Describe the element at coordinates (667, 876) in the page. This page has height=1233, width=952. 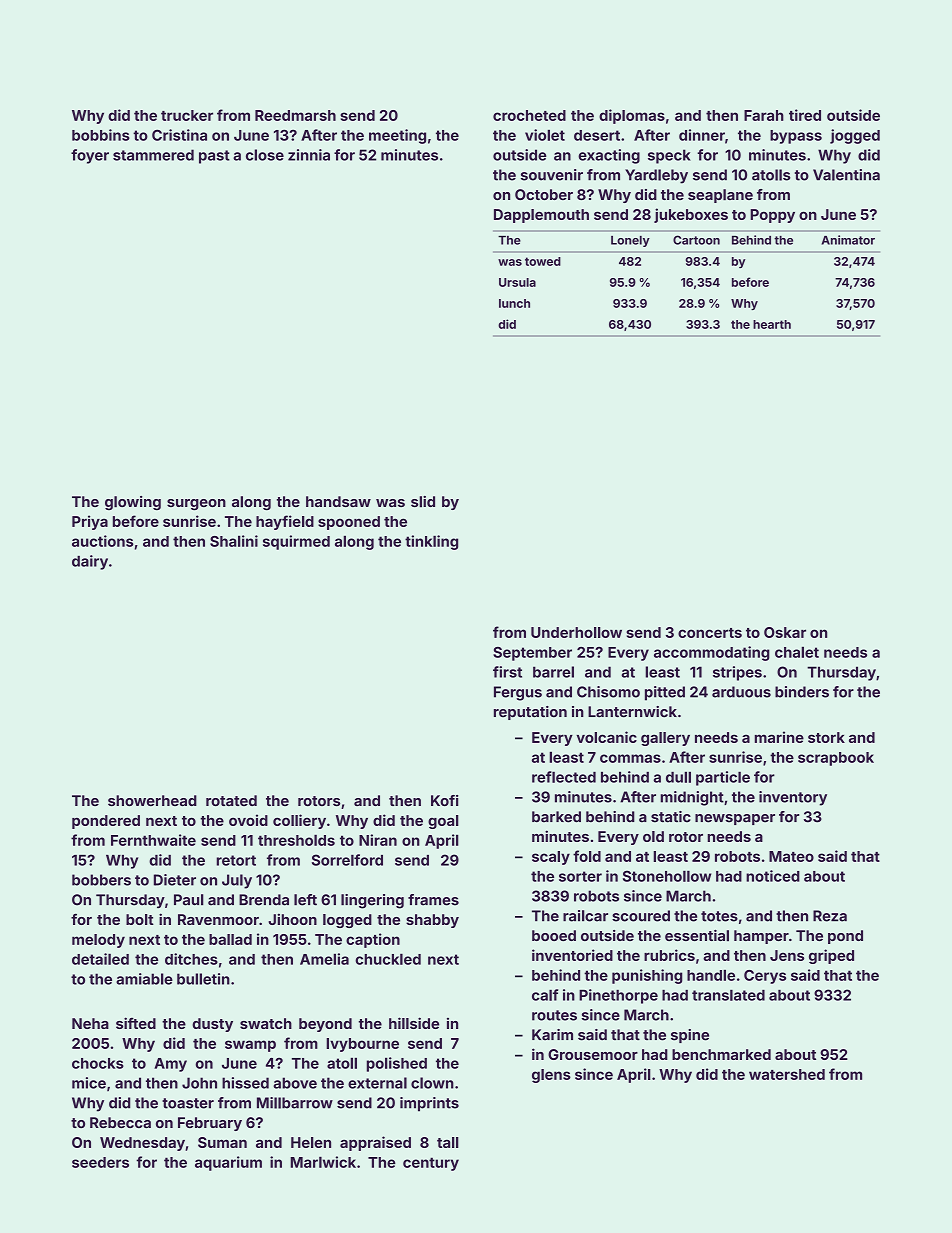
I see `Stonehollow` at that location.
